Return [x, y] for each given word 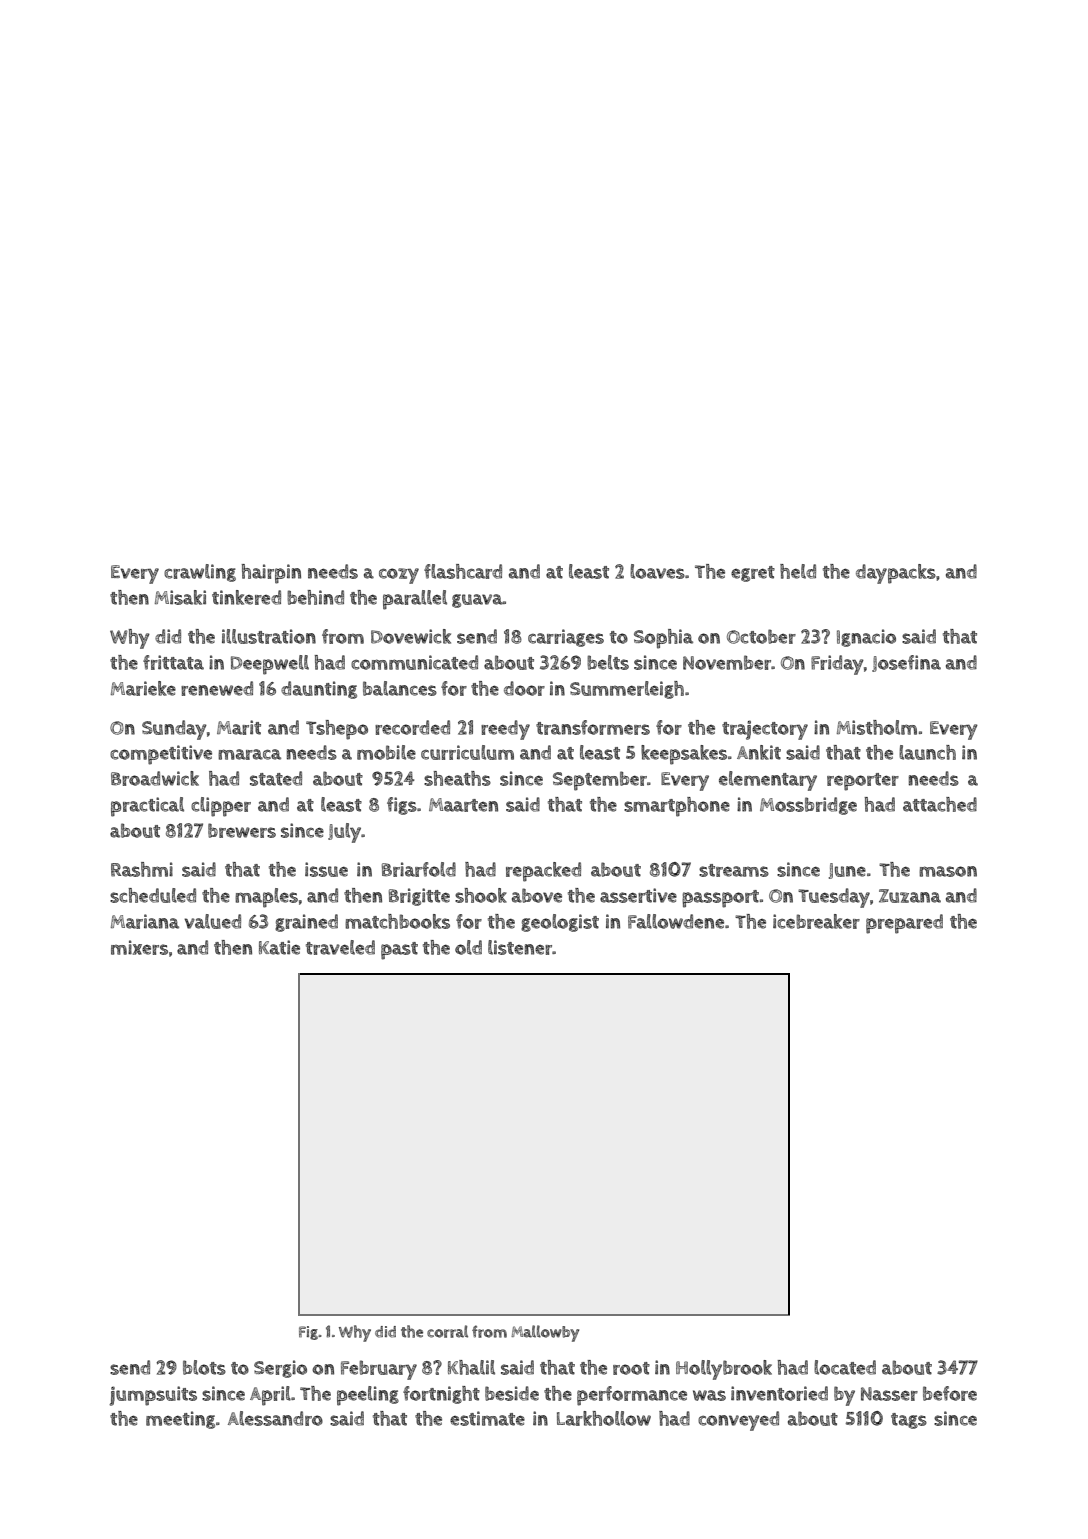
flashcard [463, 571]
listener [520, 947]
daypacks [896, 574]
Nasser [889, 1394]
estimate [487, 1418]
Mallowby [545, 1333]
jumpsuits [153, 1396]
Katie [279, 947]
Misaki [180, 597]
